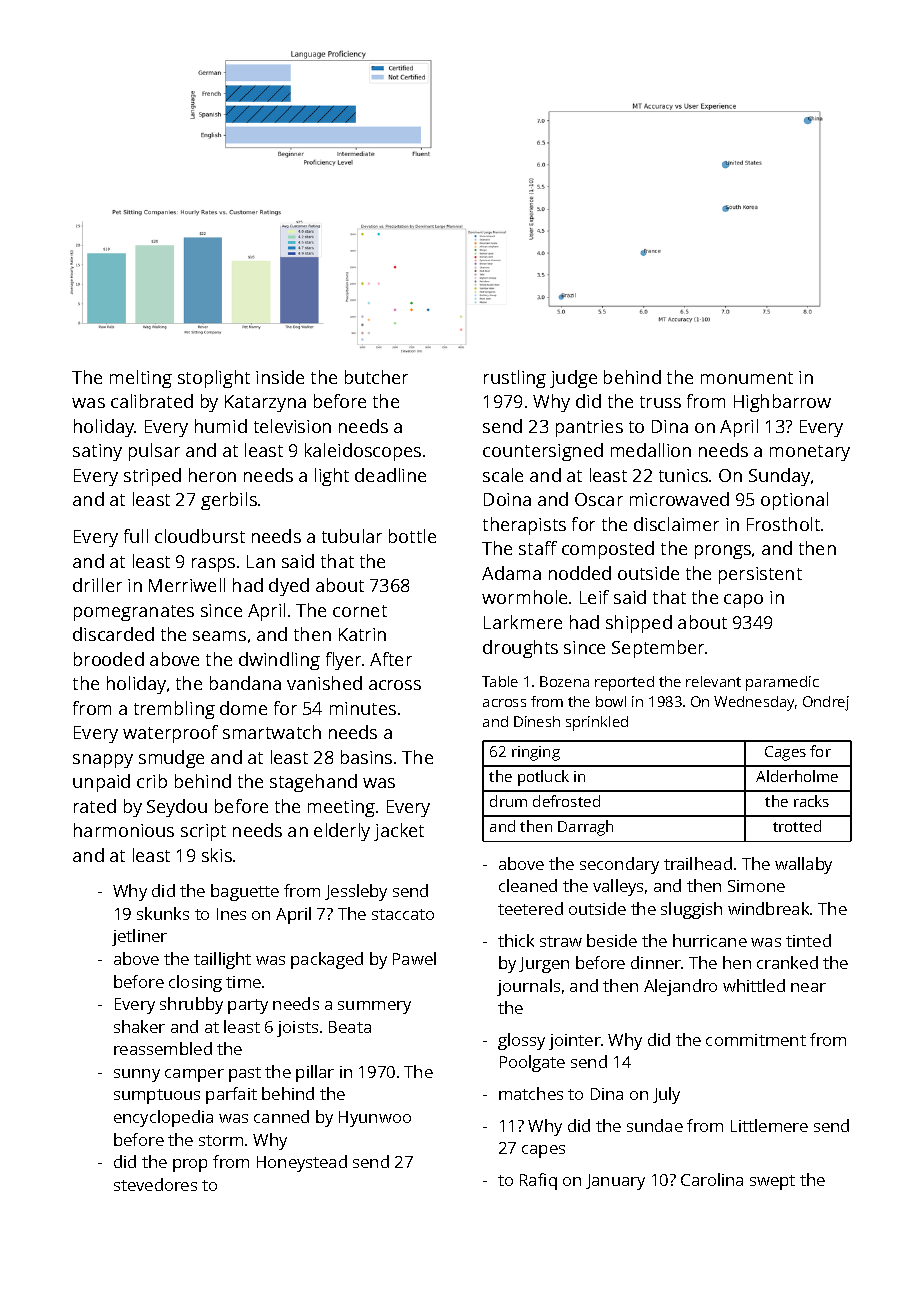 The height and width of the screenshot is (1311, 924). Describe the element at coordinates (530, 908) in the screenshot. I see `teetered` at that location.
